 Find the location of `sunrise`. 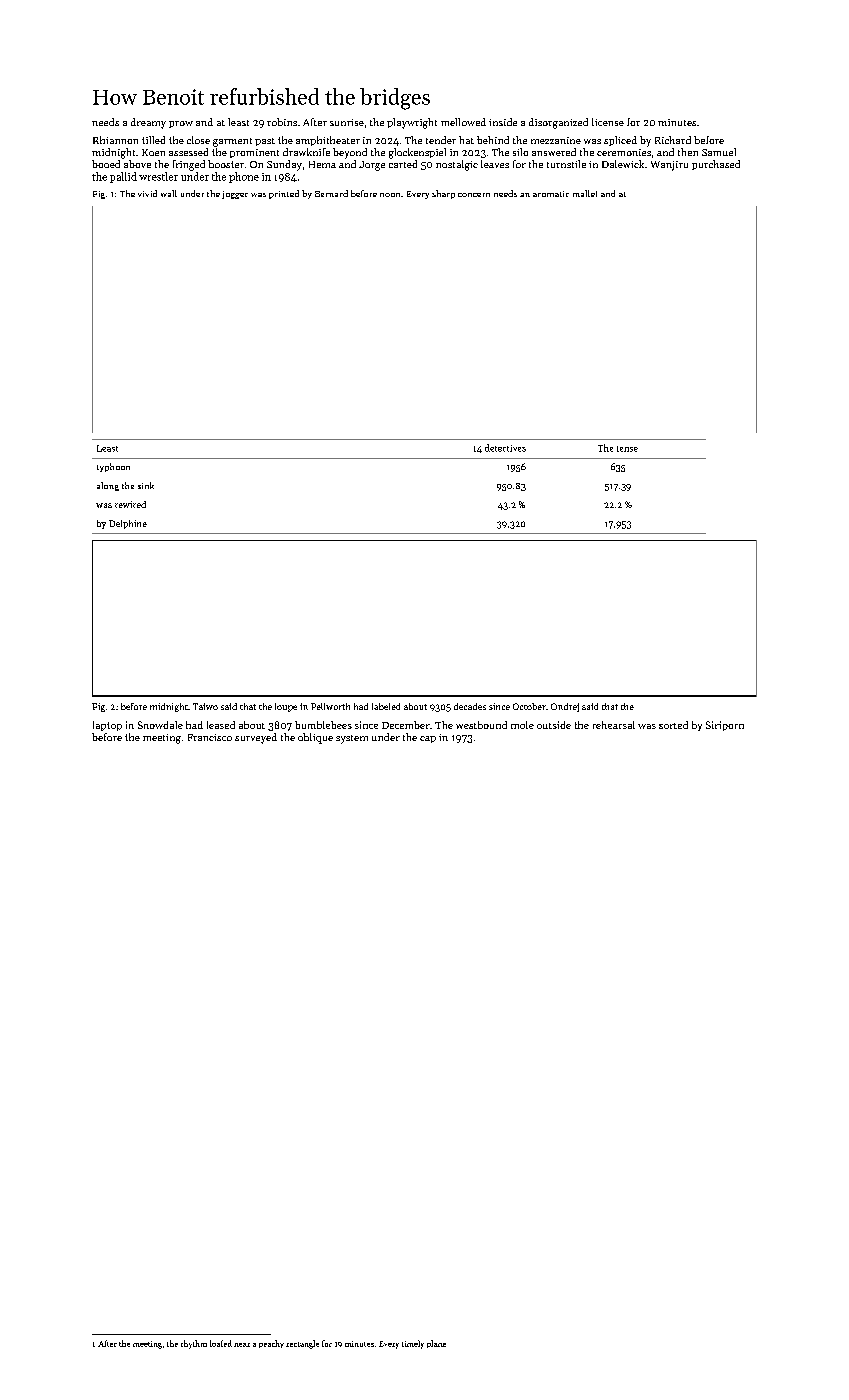

sunrise is located at coordinates (347, 122).
